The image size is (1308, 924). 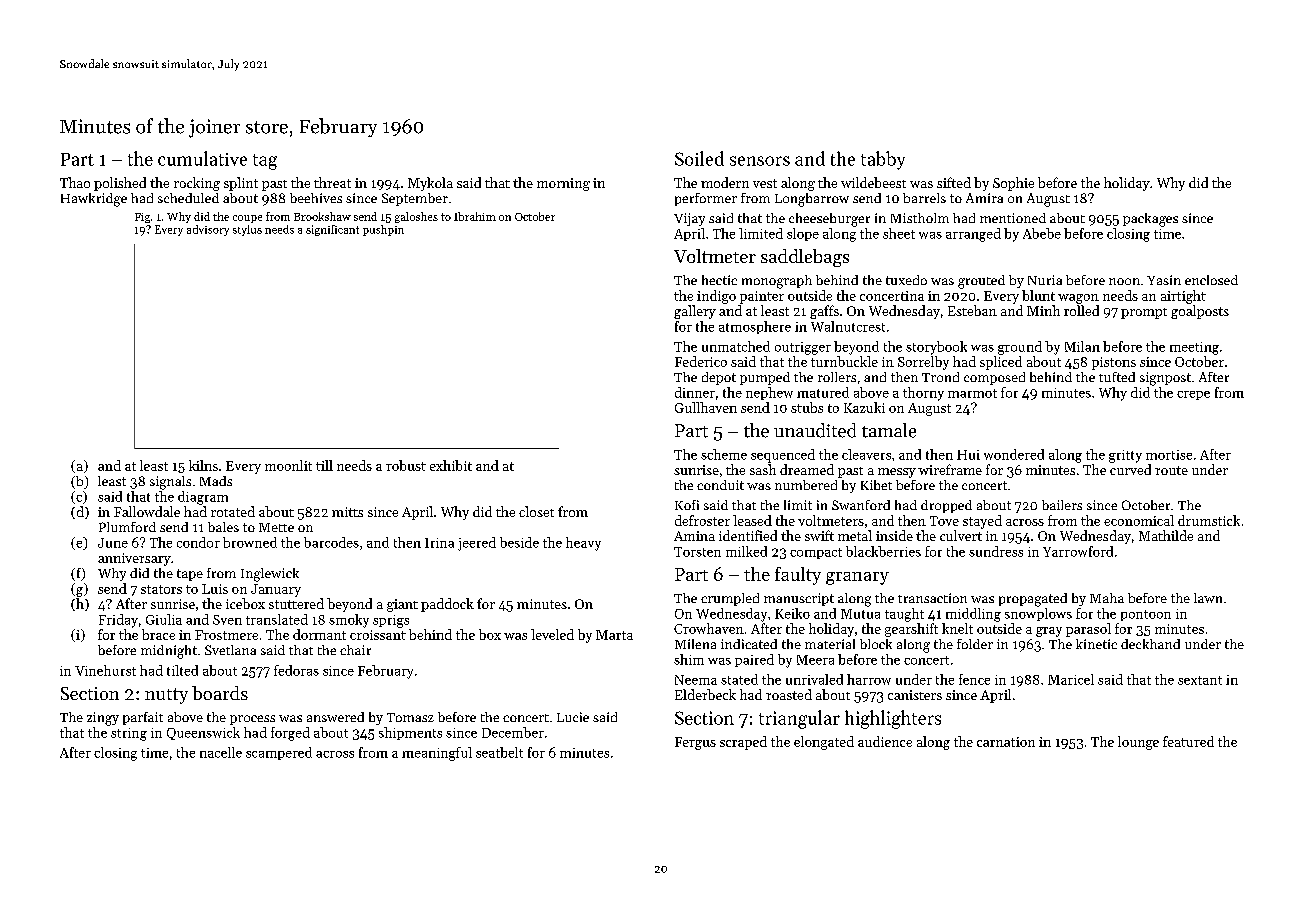 I want to click on lawn, so click(x=1208, y=598).
